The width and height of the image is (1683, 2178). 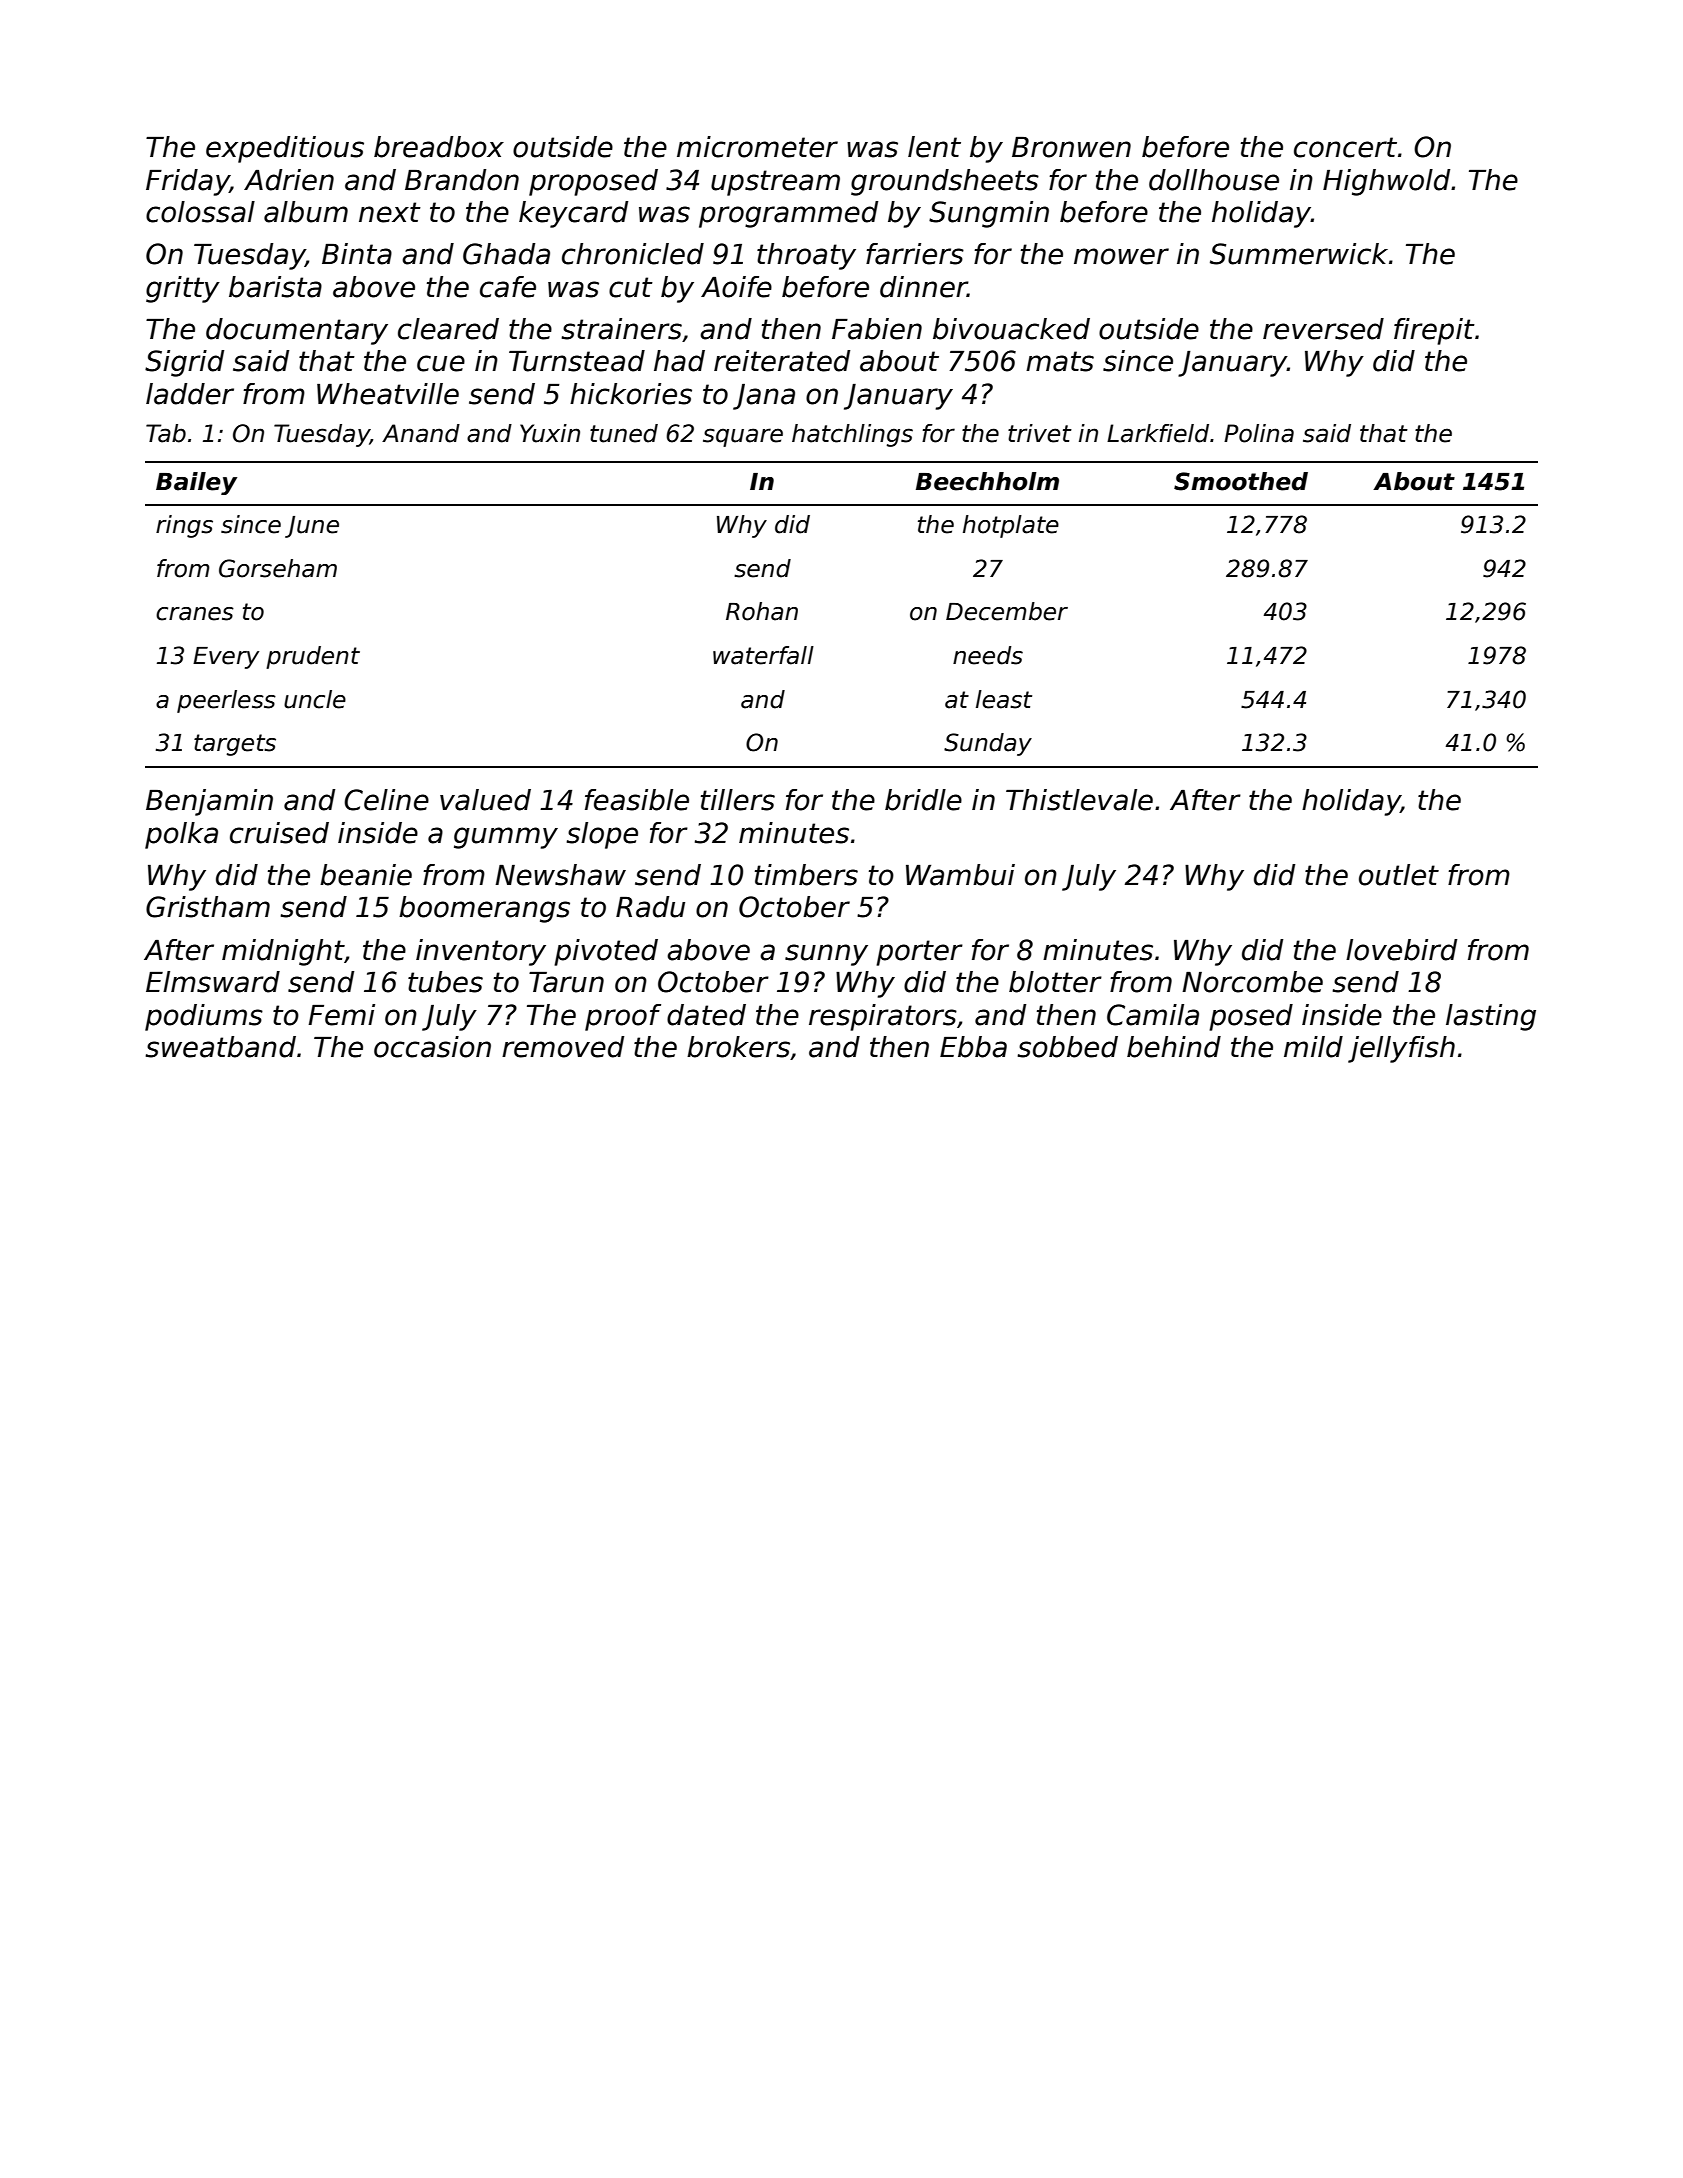 I want to click on Sunday, so click(x=988, y=744).
